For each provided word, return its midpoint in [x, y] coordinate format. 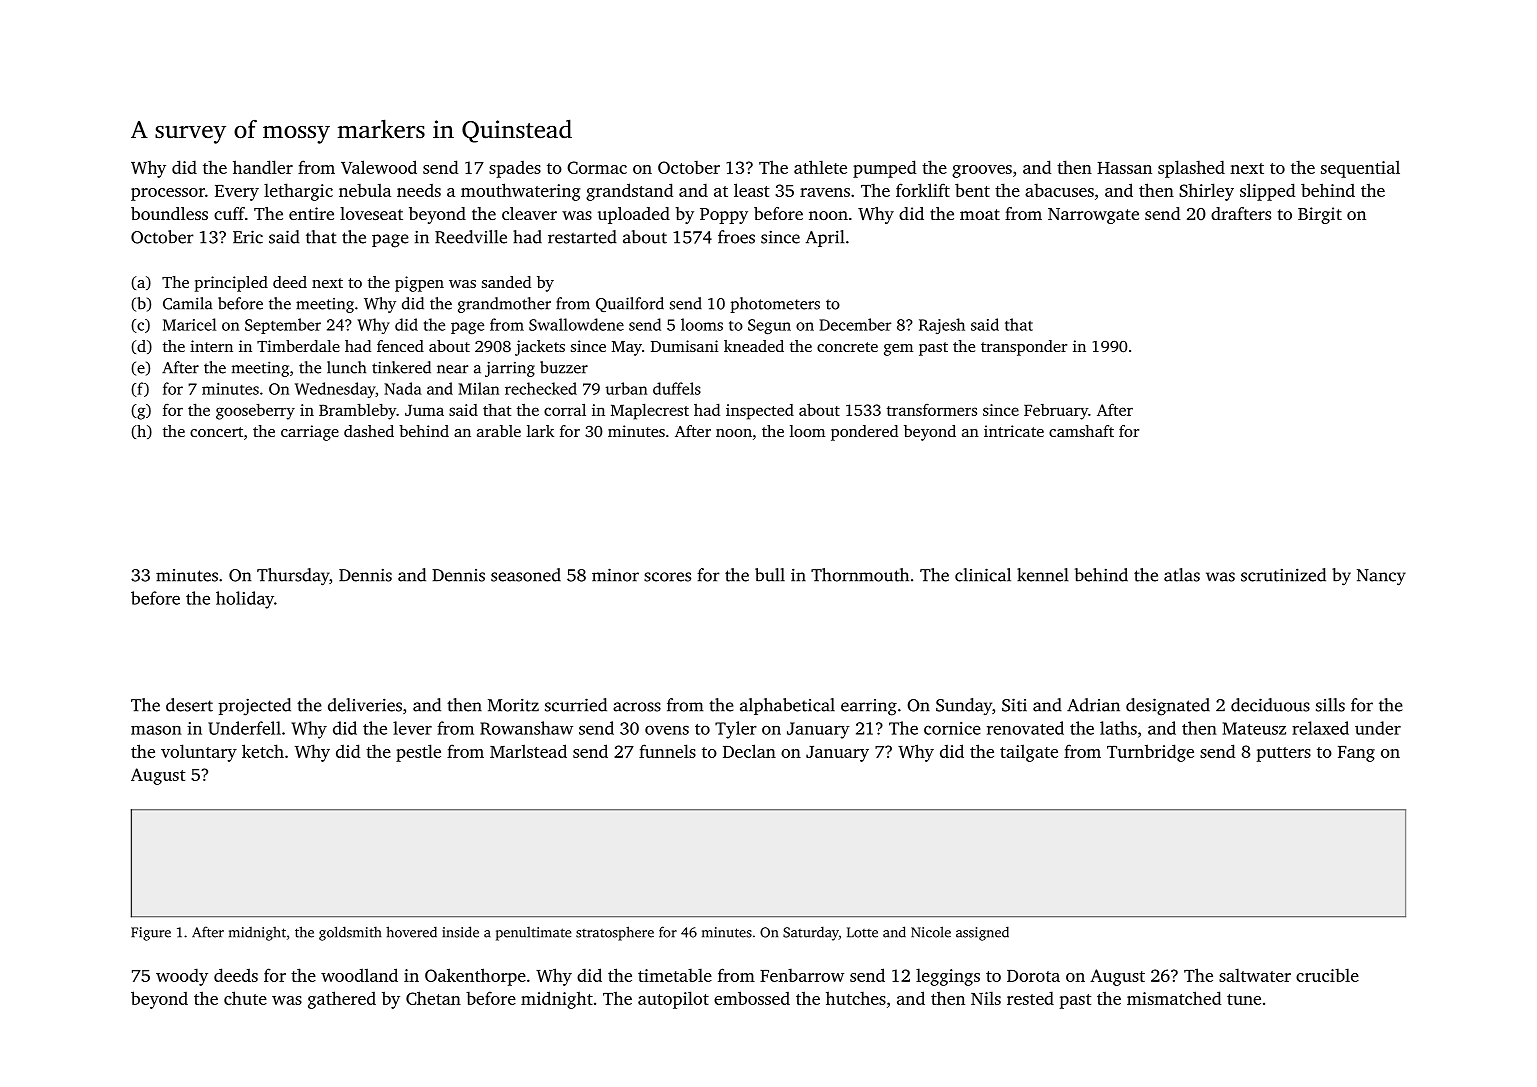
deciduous [1270, 705]
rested [1030, 998]
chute [245, 998]
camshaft [1081, 431]
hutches [856, 998]
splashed [1191, 169]
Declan [749, 751]
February [1056, 412]
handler [263, 167]
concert [216, 432]
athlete [820, 167]
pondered [864, 433]
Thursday [293, 577]
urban [626, 388]
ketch [263, 751]
